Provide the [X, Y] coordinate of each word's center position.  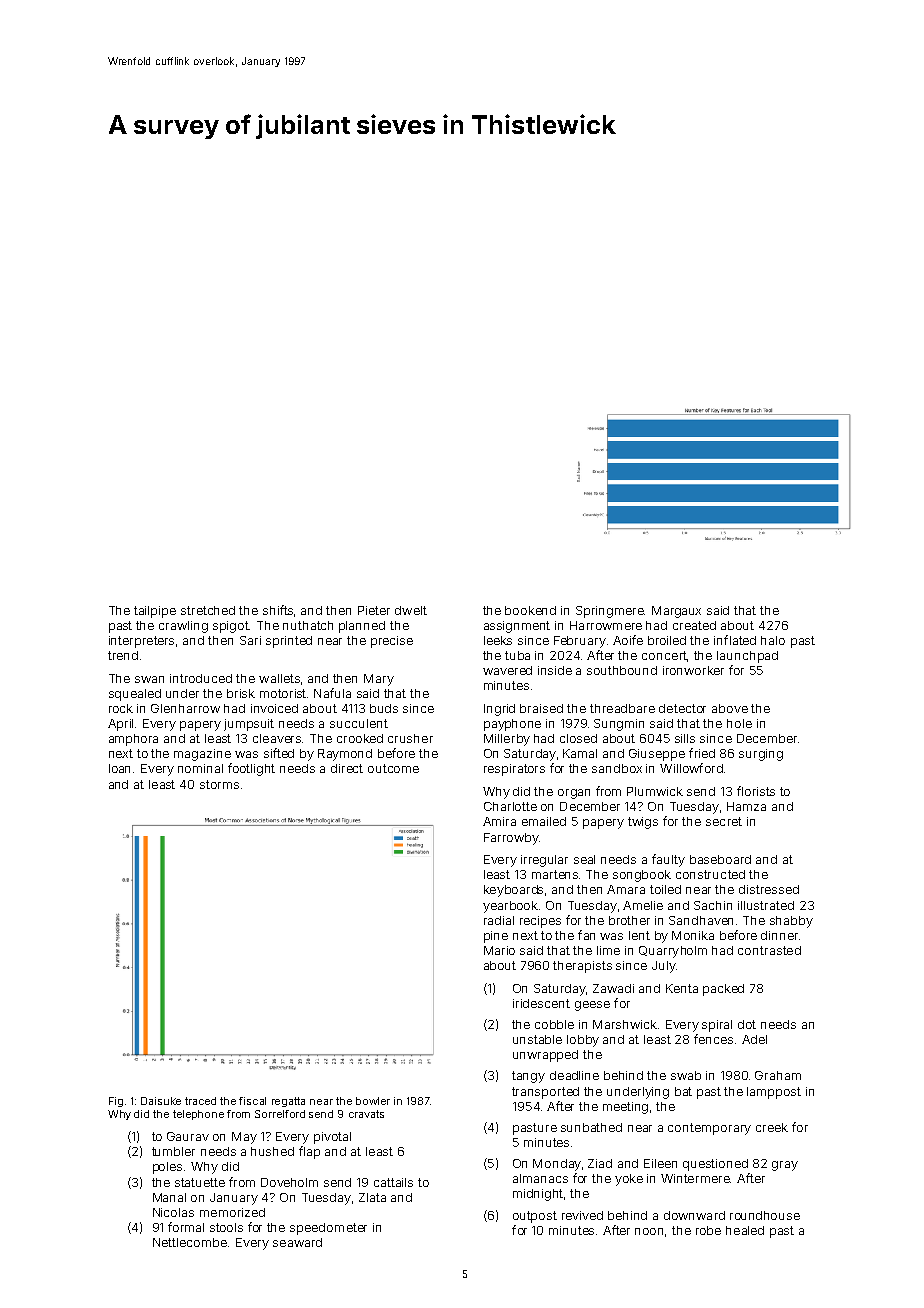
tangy [528, 1077]
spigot [231, 627]
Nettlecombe [190, 1242]
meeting [625, 1108]
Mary [379, 680]
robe [708, 1230]
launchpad [747, 657]
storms [219, 784]
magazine [202, 755]
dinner [779, 935]
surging [761, 755]
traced [200, 1101]
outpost [535, 1217]
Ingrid [499, 710]
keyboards [513, 891]
